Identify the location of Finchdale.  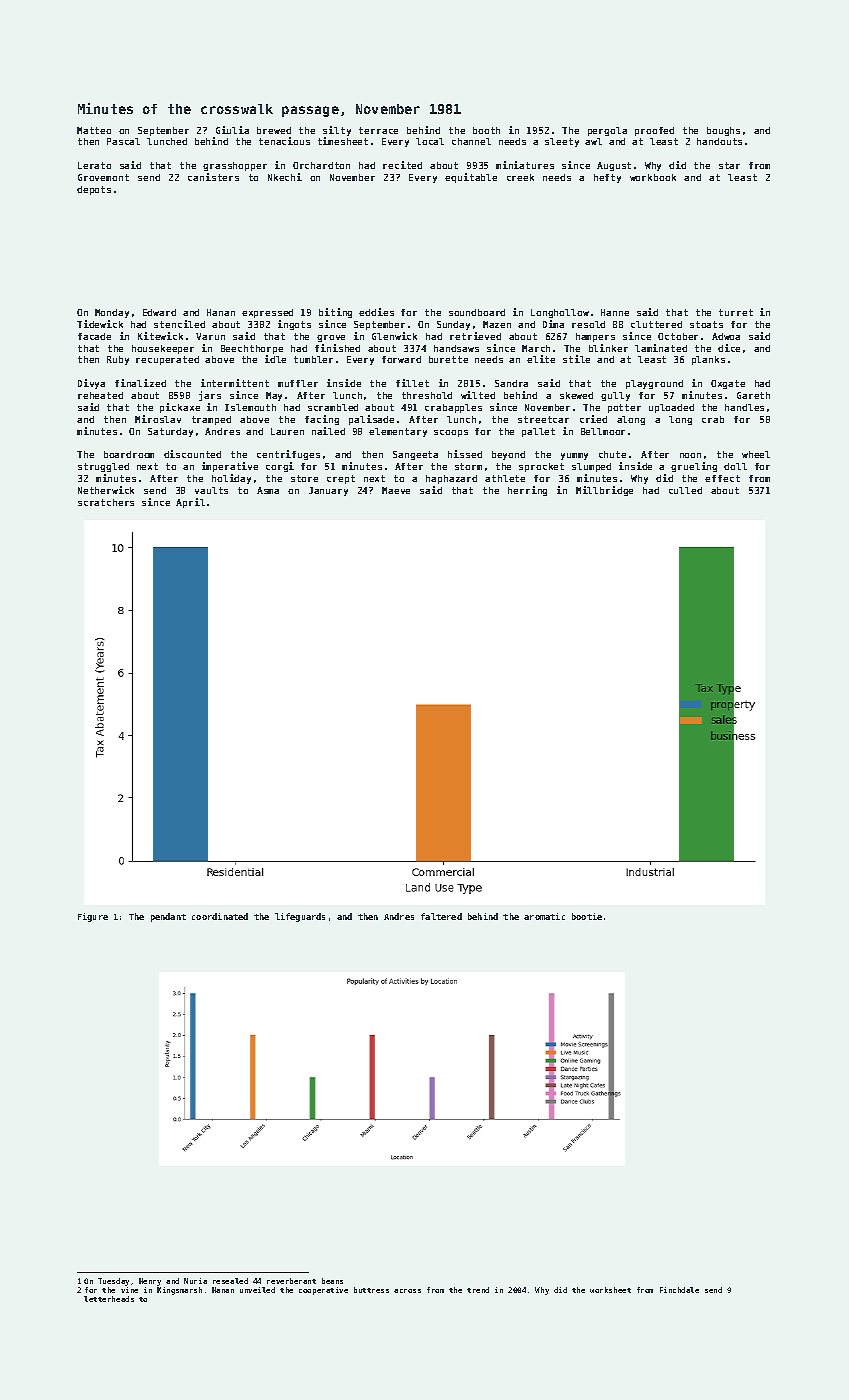
(679, 1290).
